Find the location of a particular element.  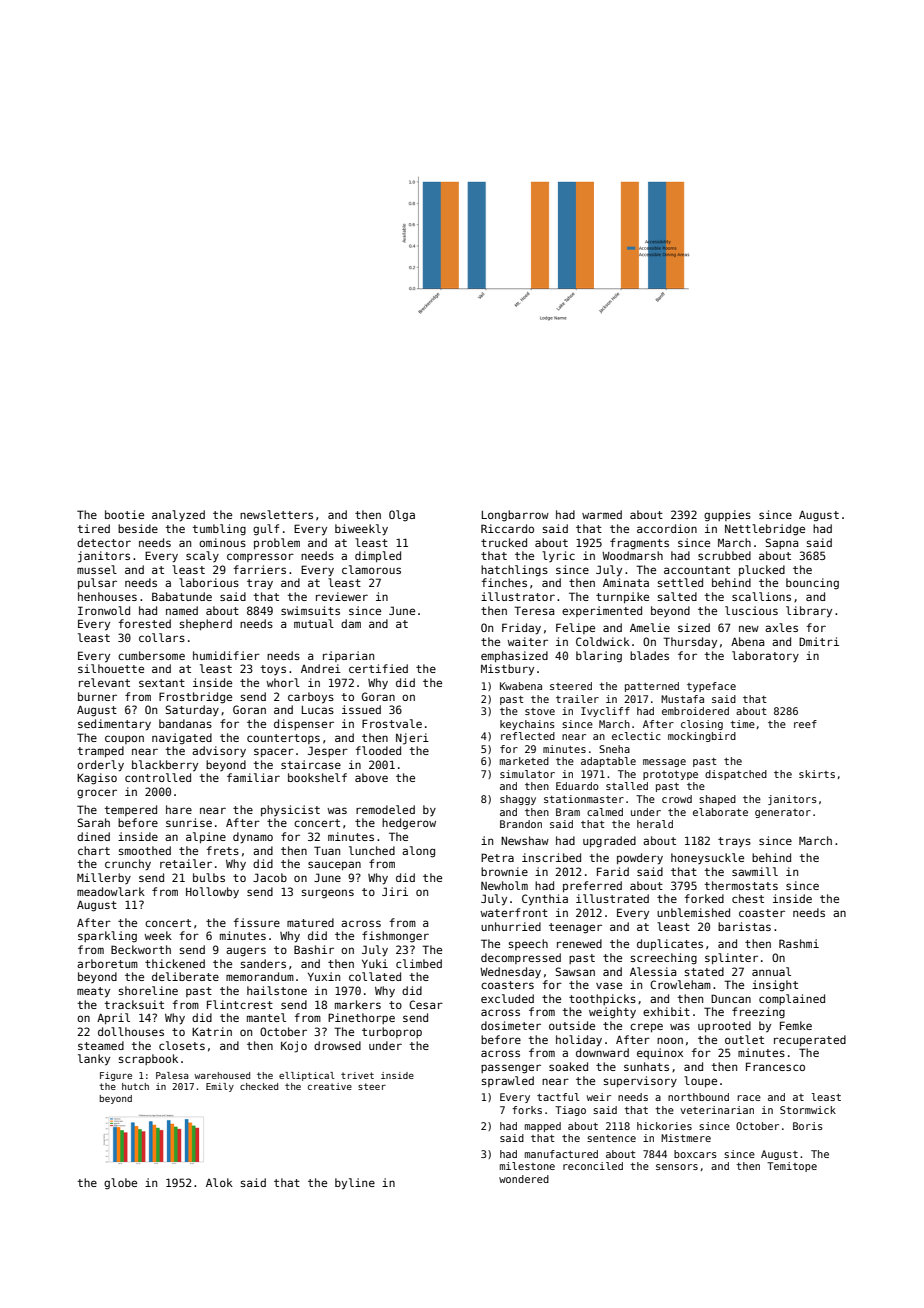

laboratory is located at coordinates (765, 656).
